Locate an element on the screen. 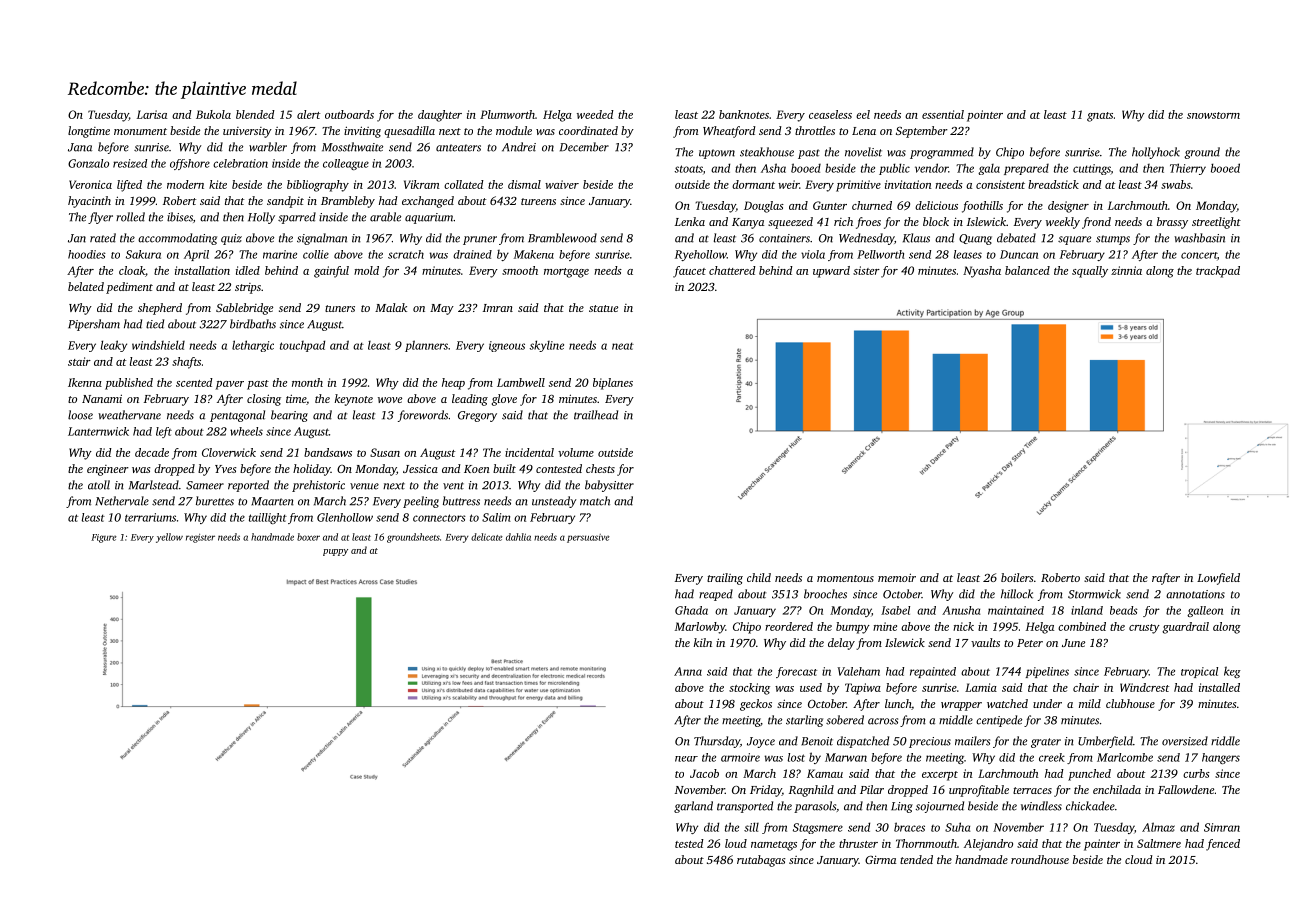 Image resolution: width=1308 pixels, height=924 pixels. balanced is located at coordinates (1027, 270).
